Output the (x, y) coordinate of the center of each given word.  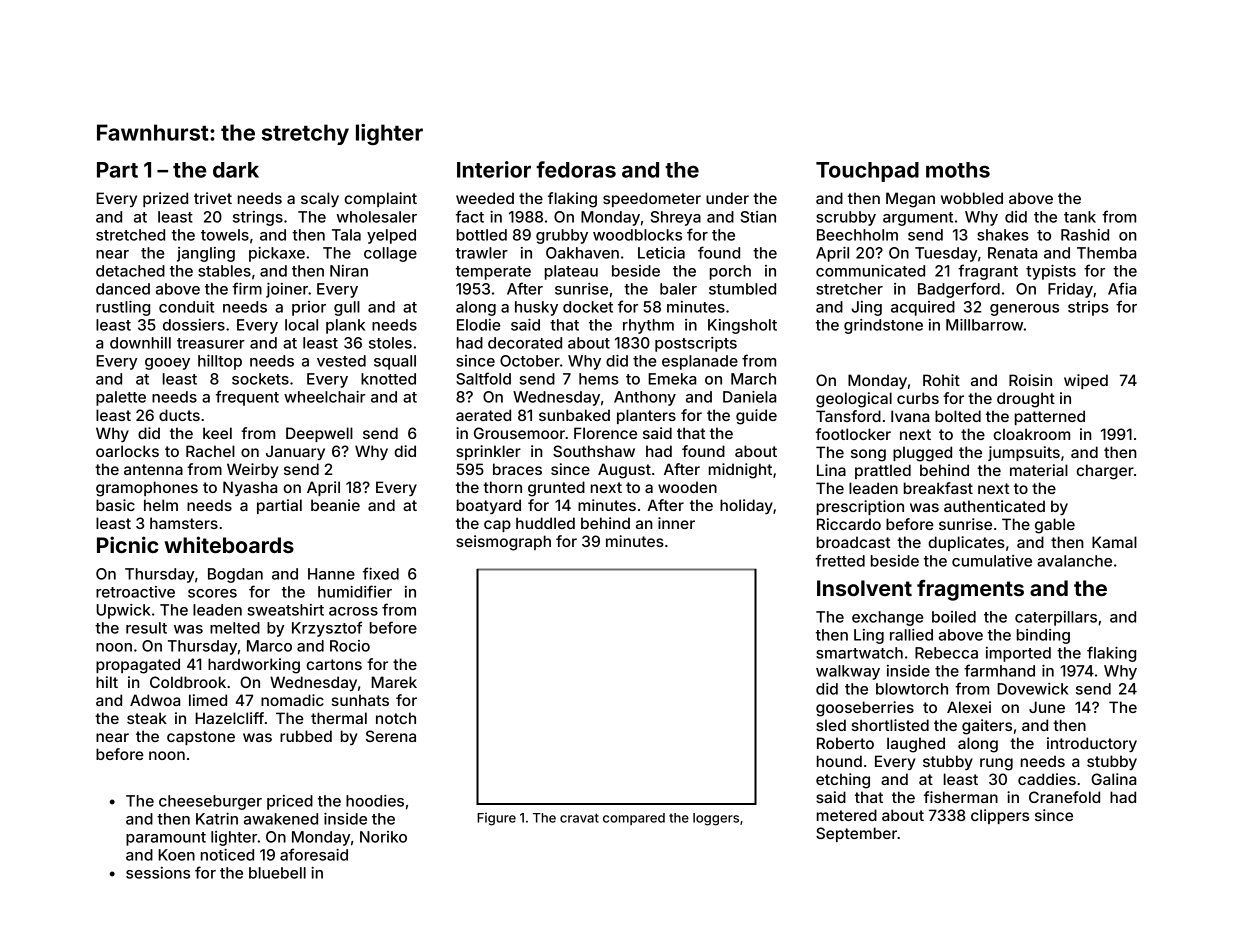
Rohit (941, 380)
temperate (493, 273)
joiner (287, 290)
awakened (281, 819)
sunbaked (574, 415)
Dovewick (1033, 689)
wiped (1086, 381)
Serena (391, 736)
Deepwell (319, 434)
